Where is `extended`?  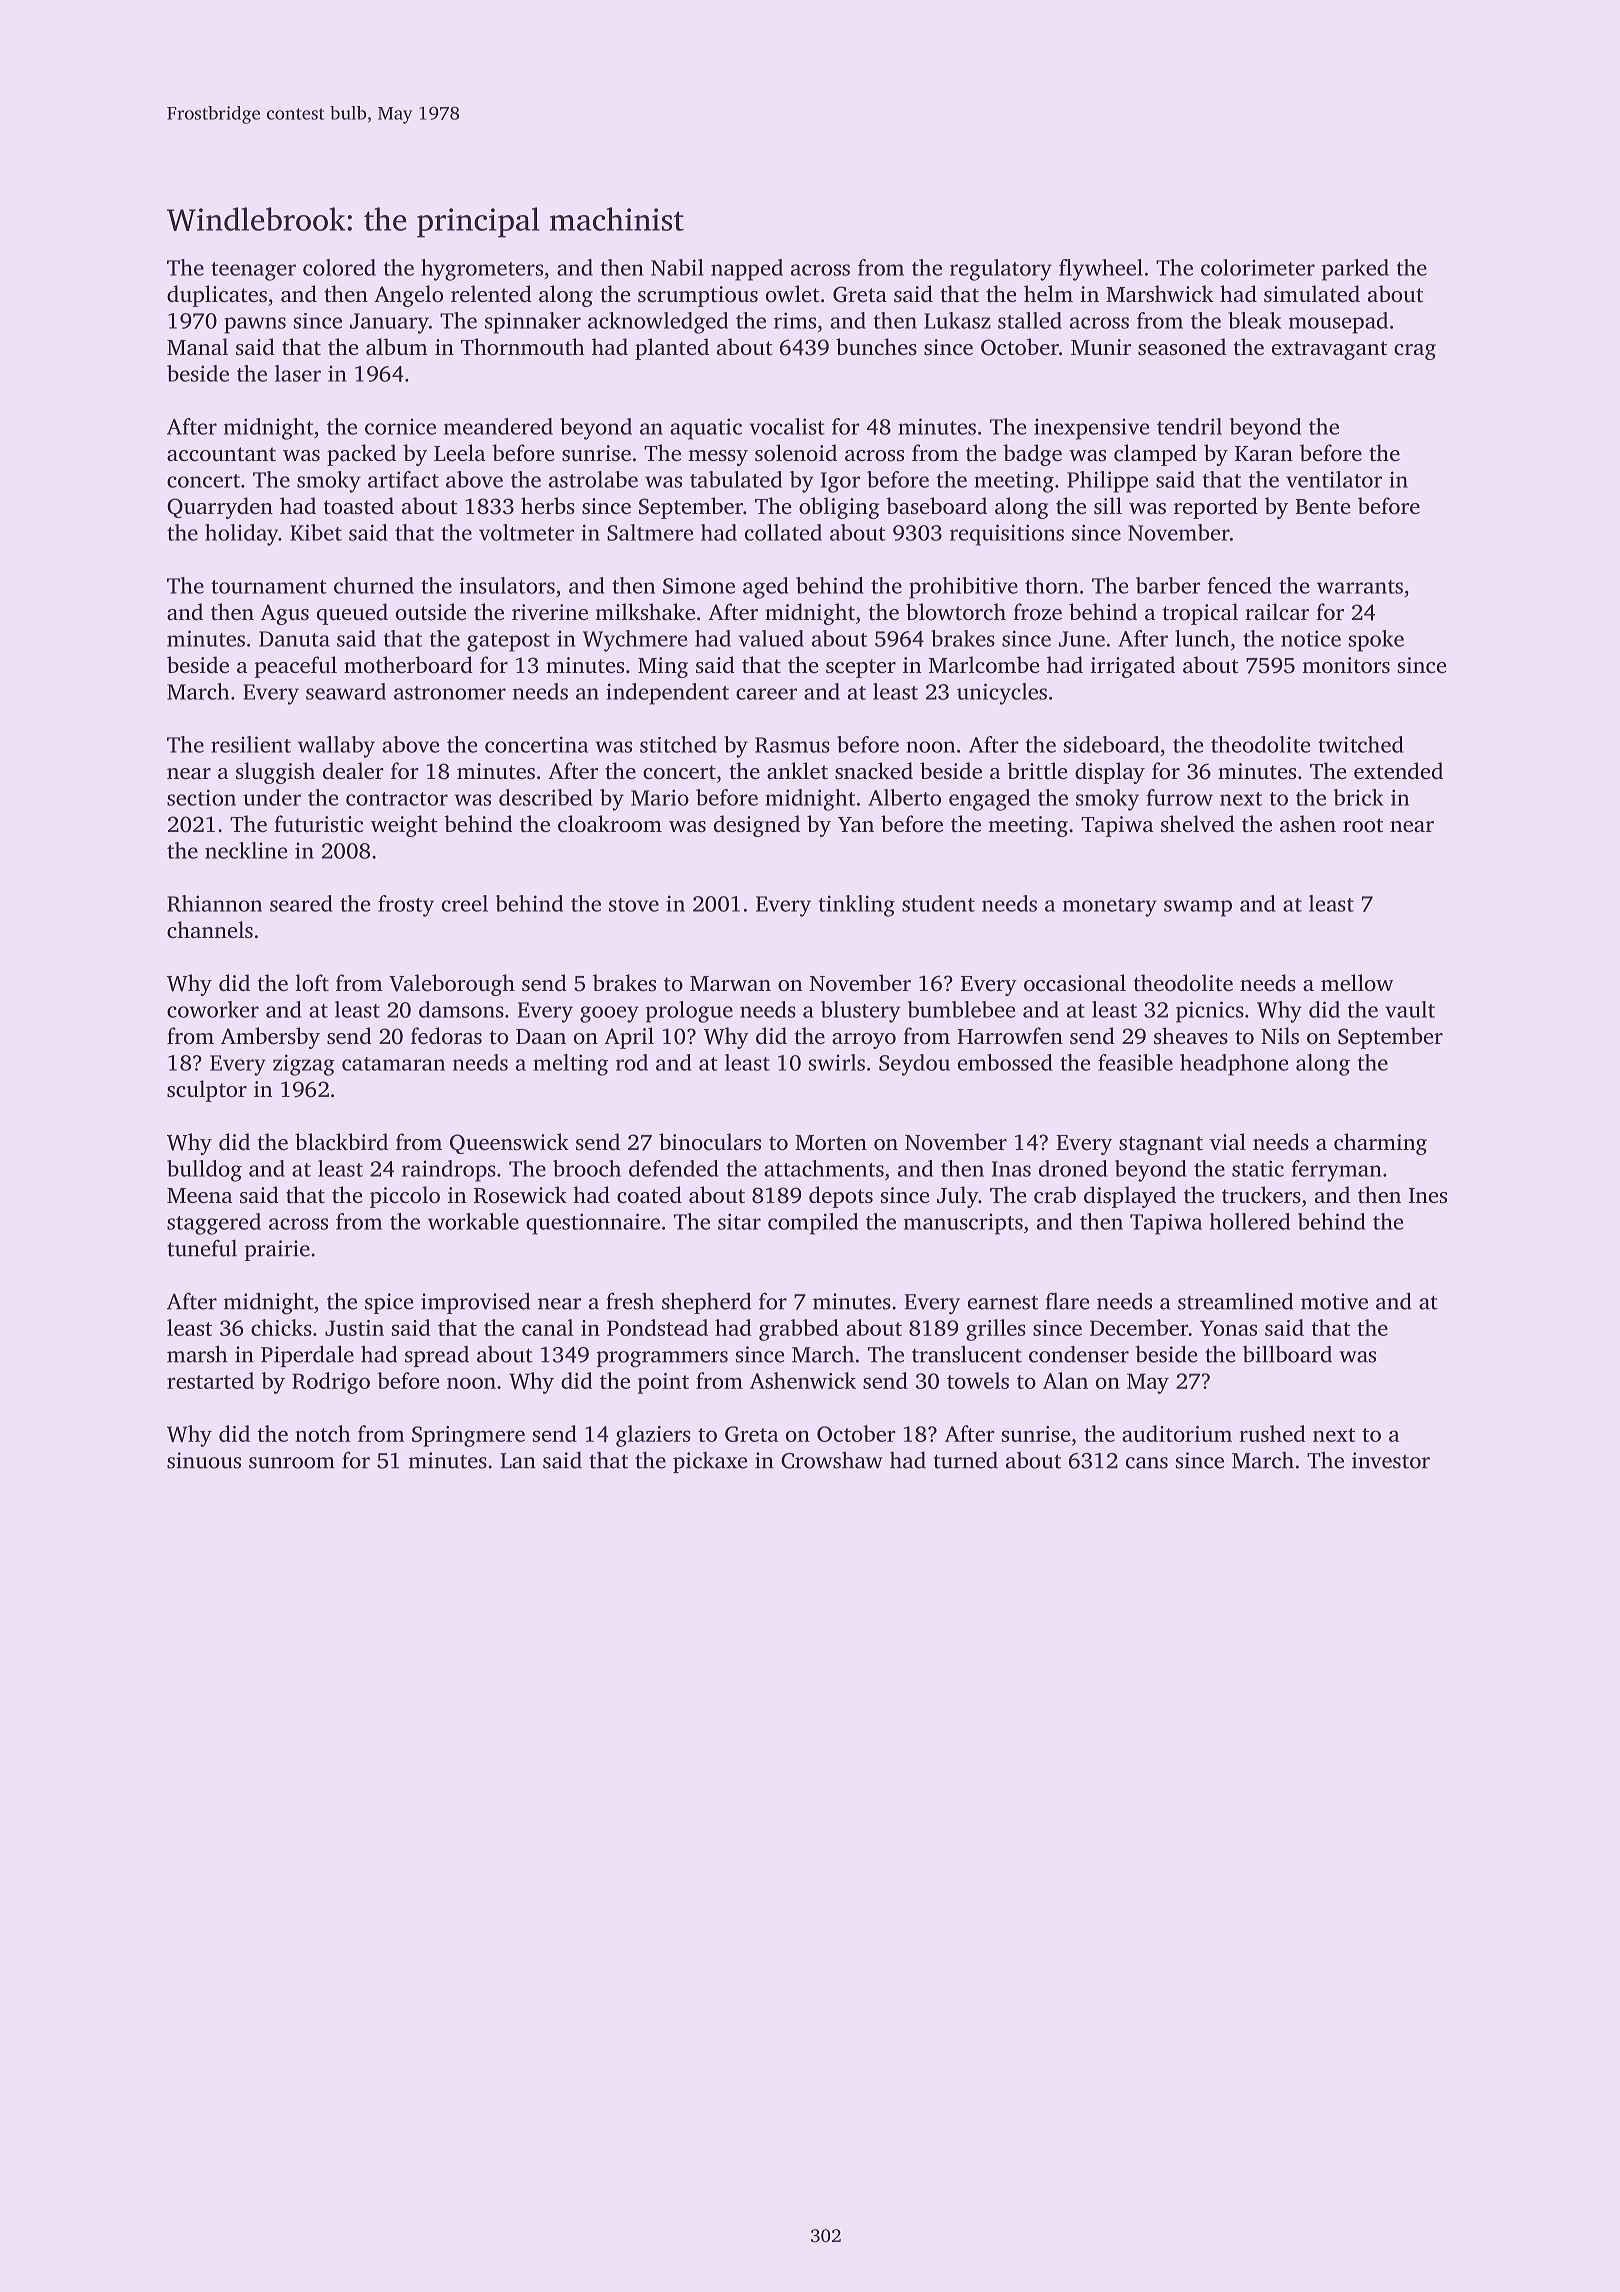 extended is located at coordinates (1398, 771).
